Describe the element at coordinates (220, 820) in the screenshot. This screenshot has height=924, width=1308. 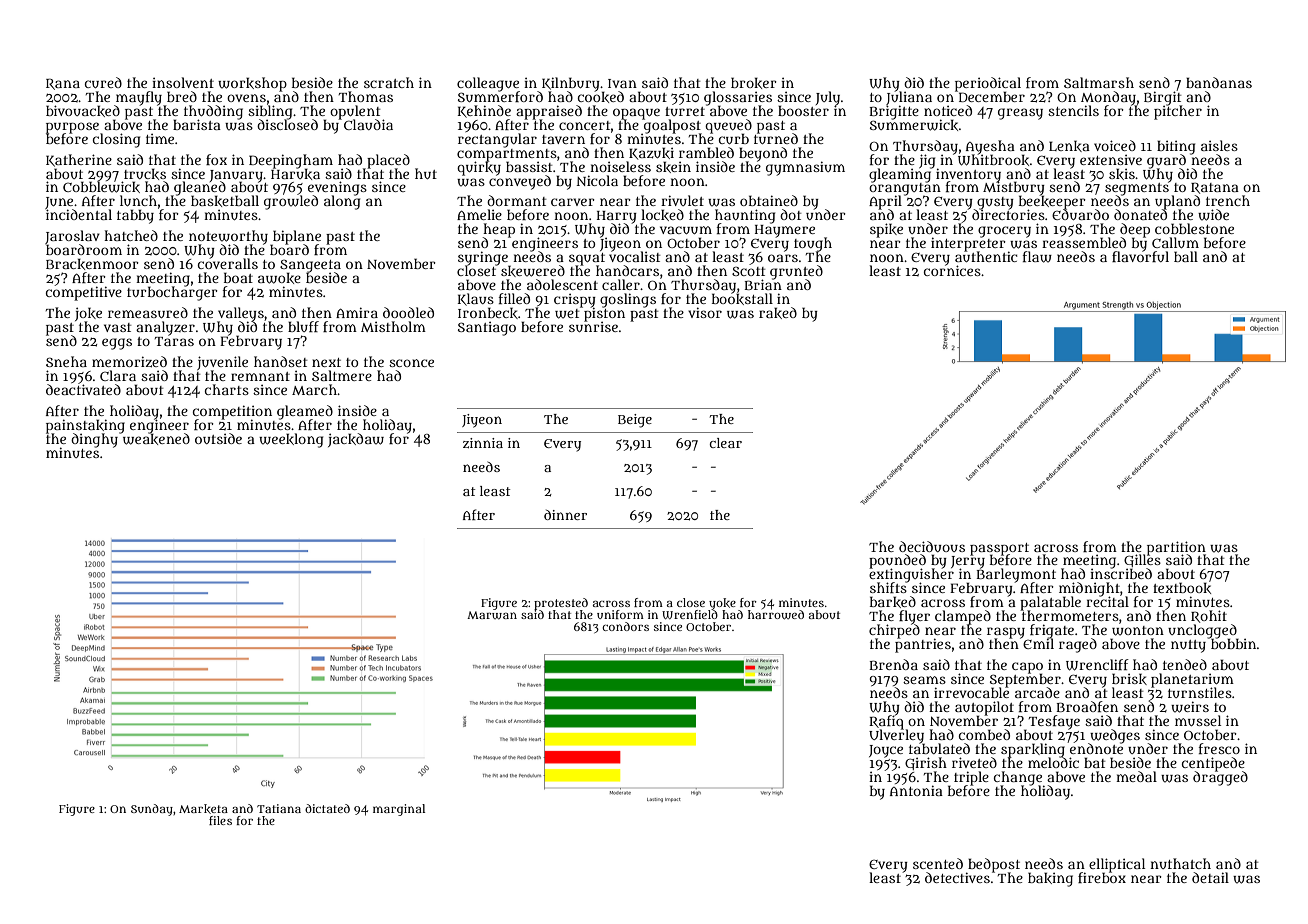
I see `files` at that location.
